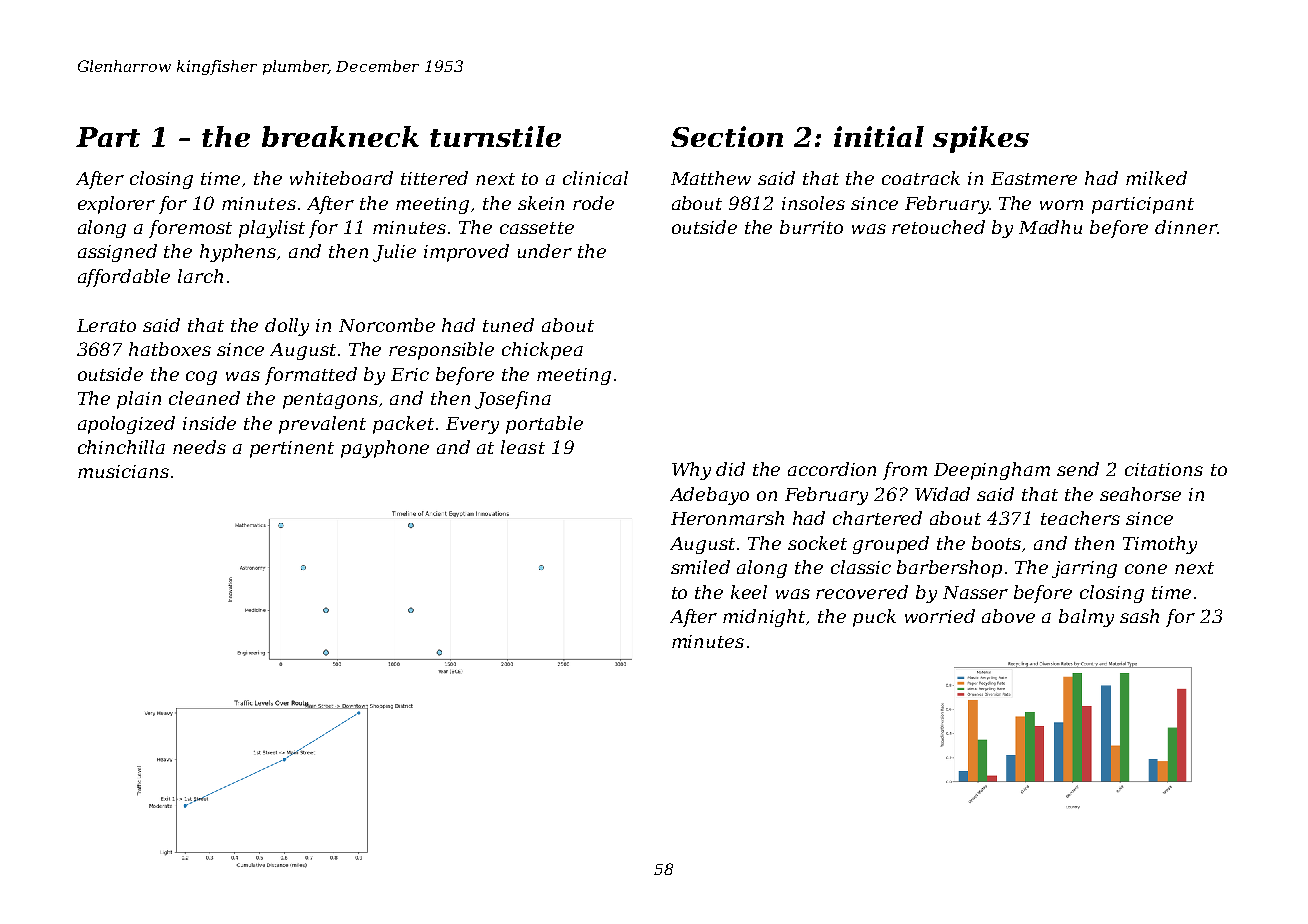 Image resolution: width=1308 pixels, height=924 pixels. I want to click on dolly, so click(287, 327).
